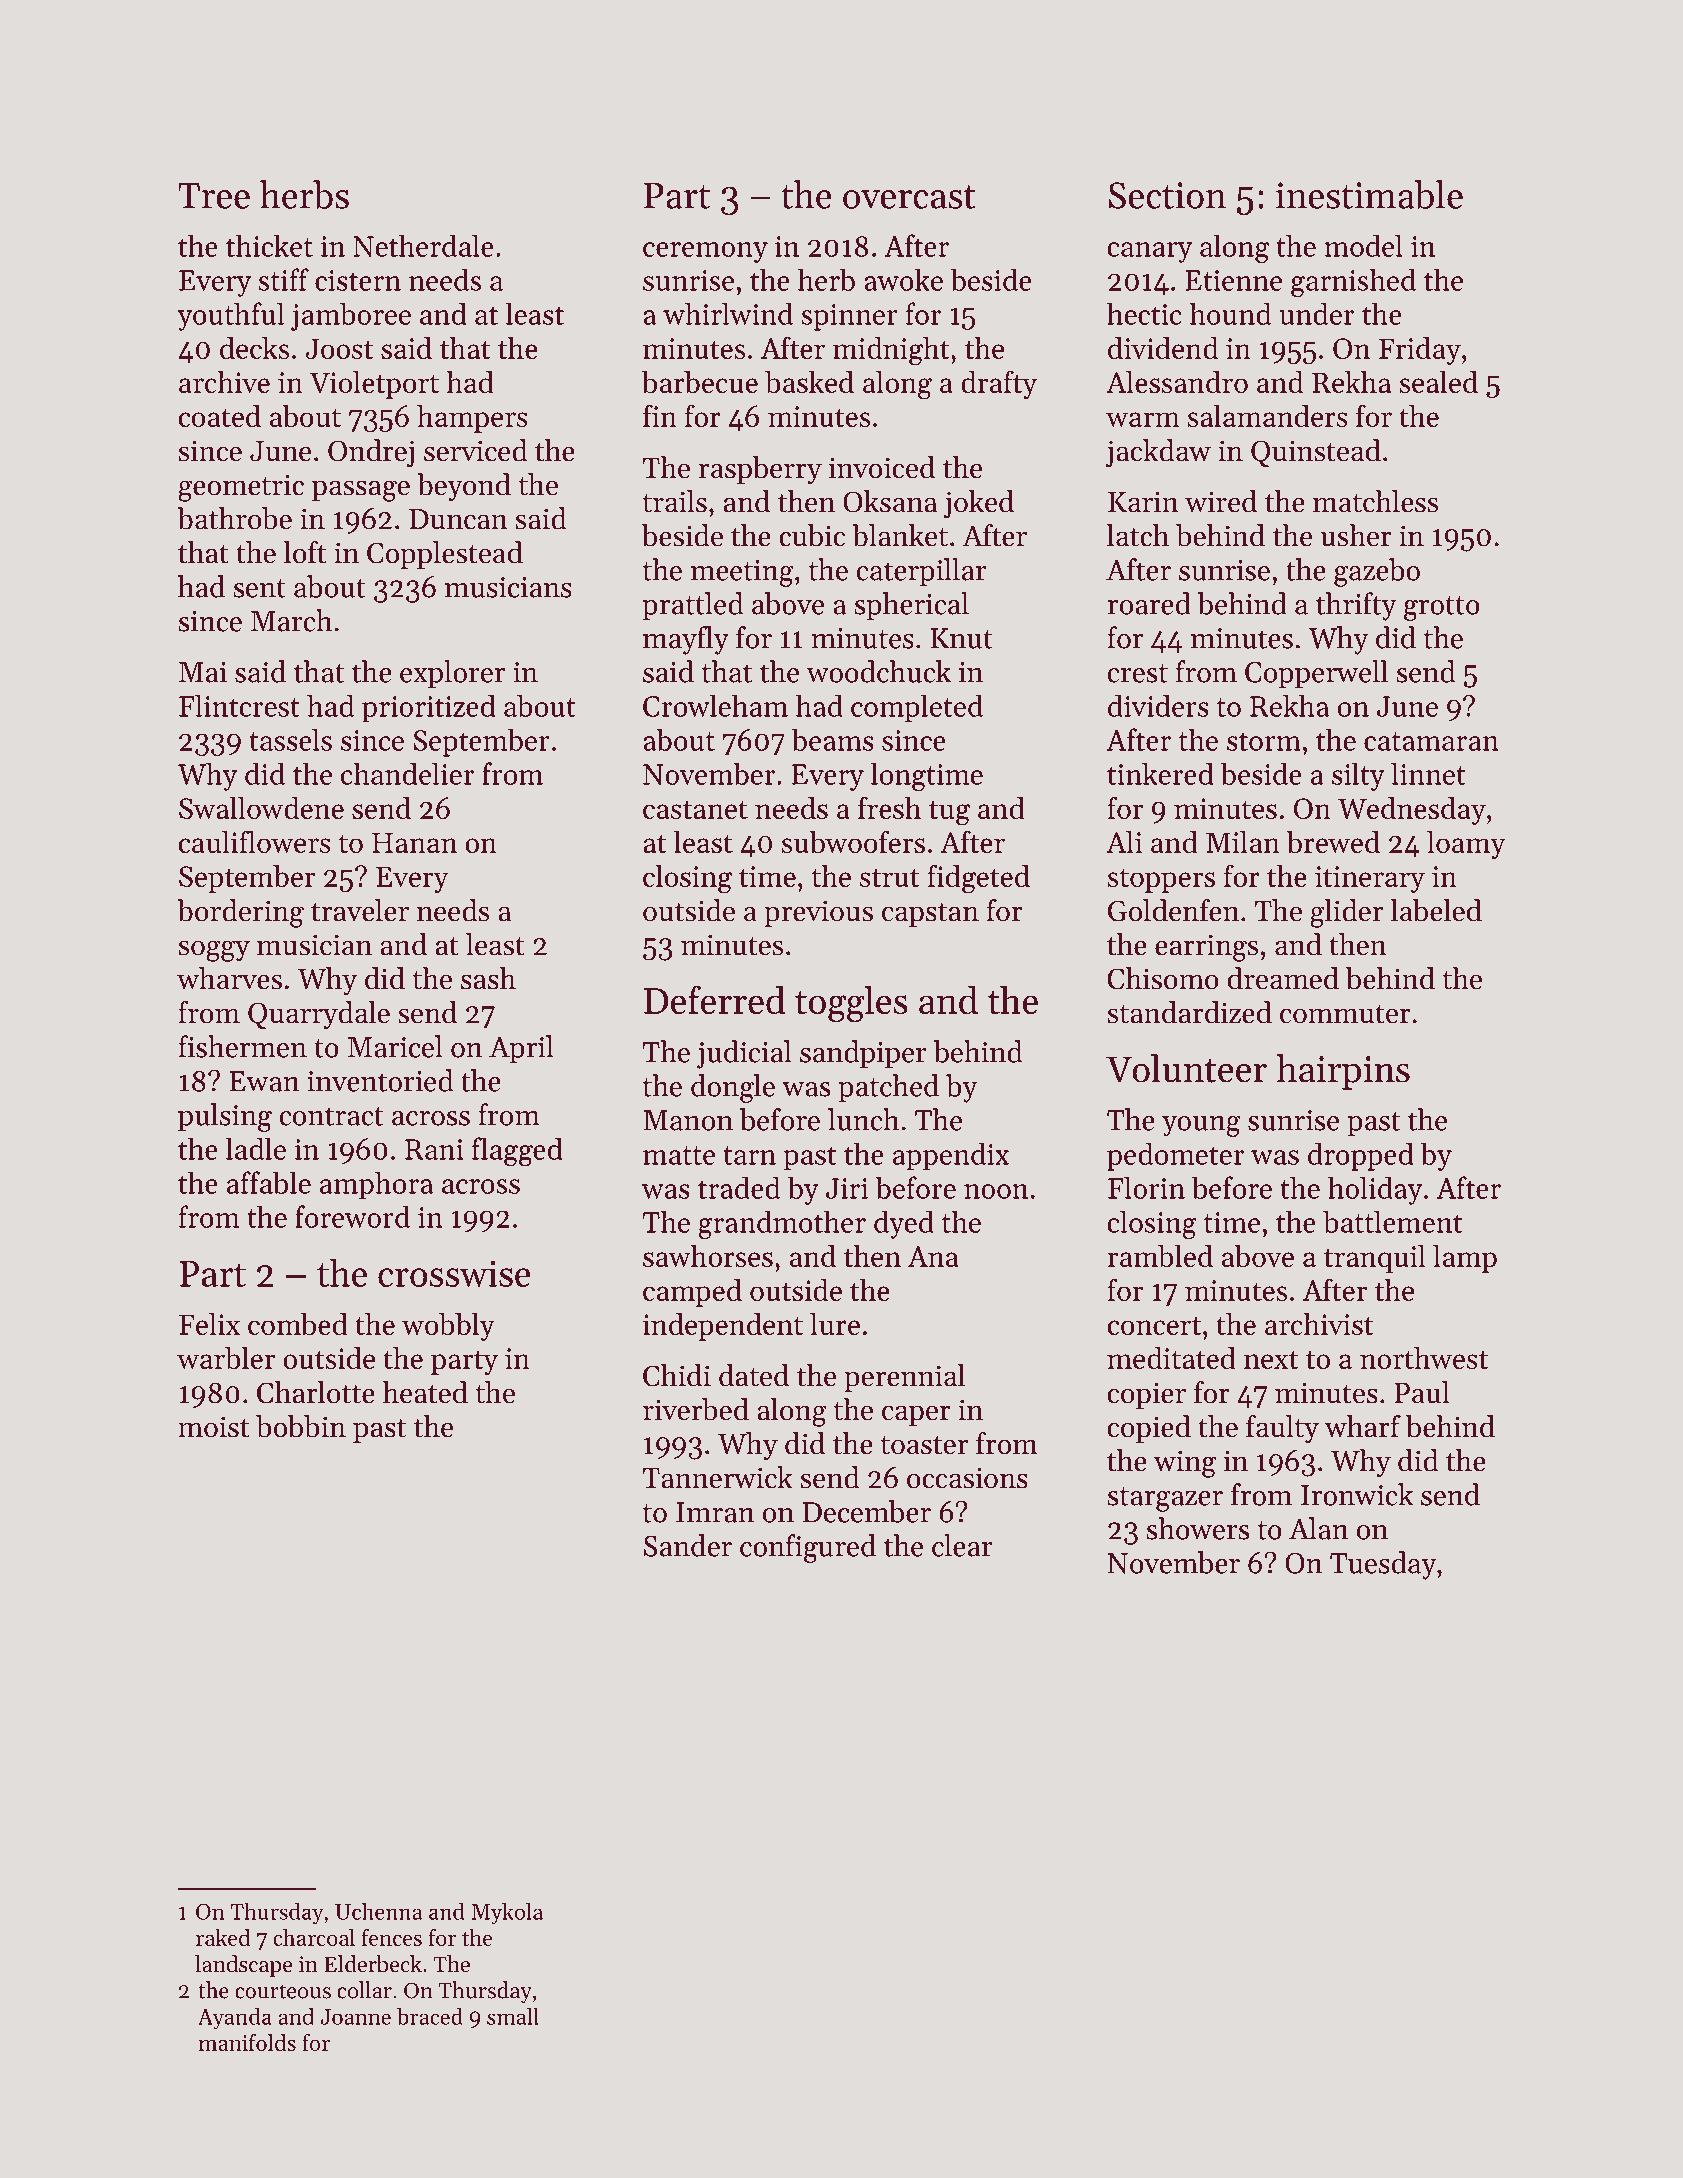 The height and width of the image is (2178, 1683). I want to click on moist, so click(213, 1427).
